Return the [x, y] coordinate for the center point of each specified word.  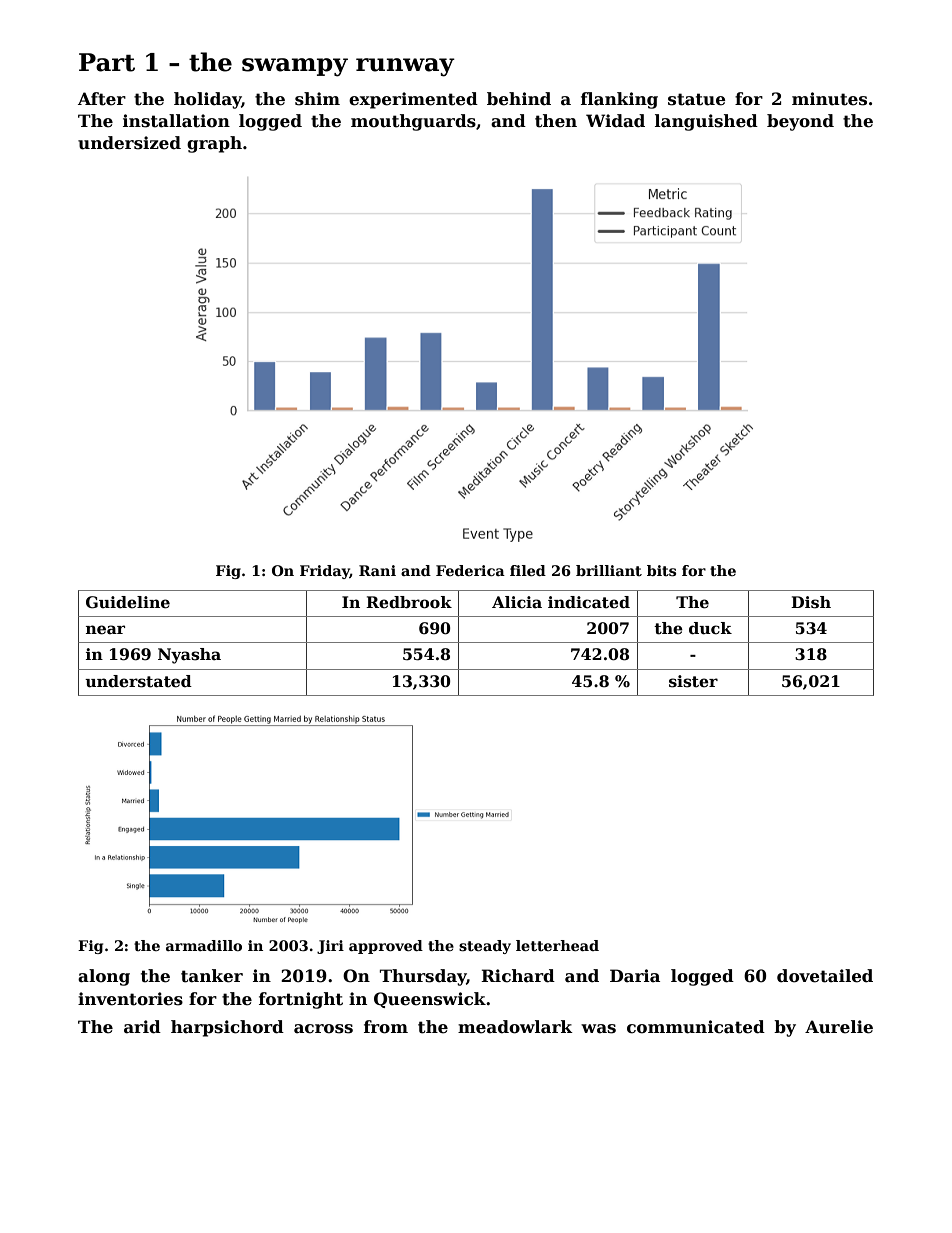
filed [528, 570]
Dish [811, 602]
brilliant [609, 570]
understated [138, 681]
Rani [377, 570]
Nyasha [189, 656]
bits [661, 570]
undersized [129, 143]
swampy [295, 67]
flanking [619, 100]
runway [405, 67]
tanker [212, 976]
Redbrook [409, 602]
